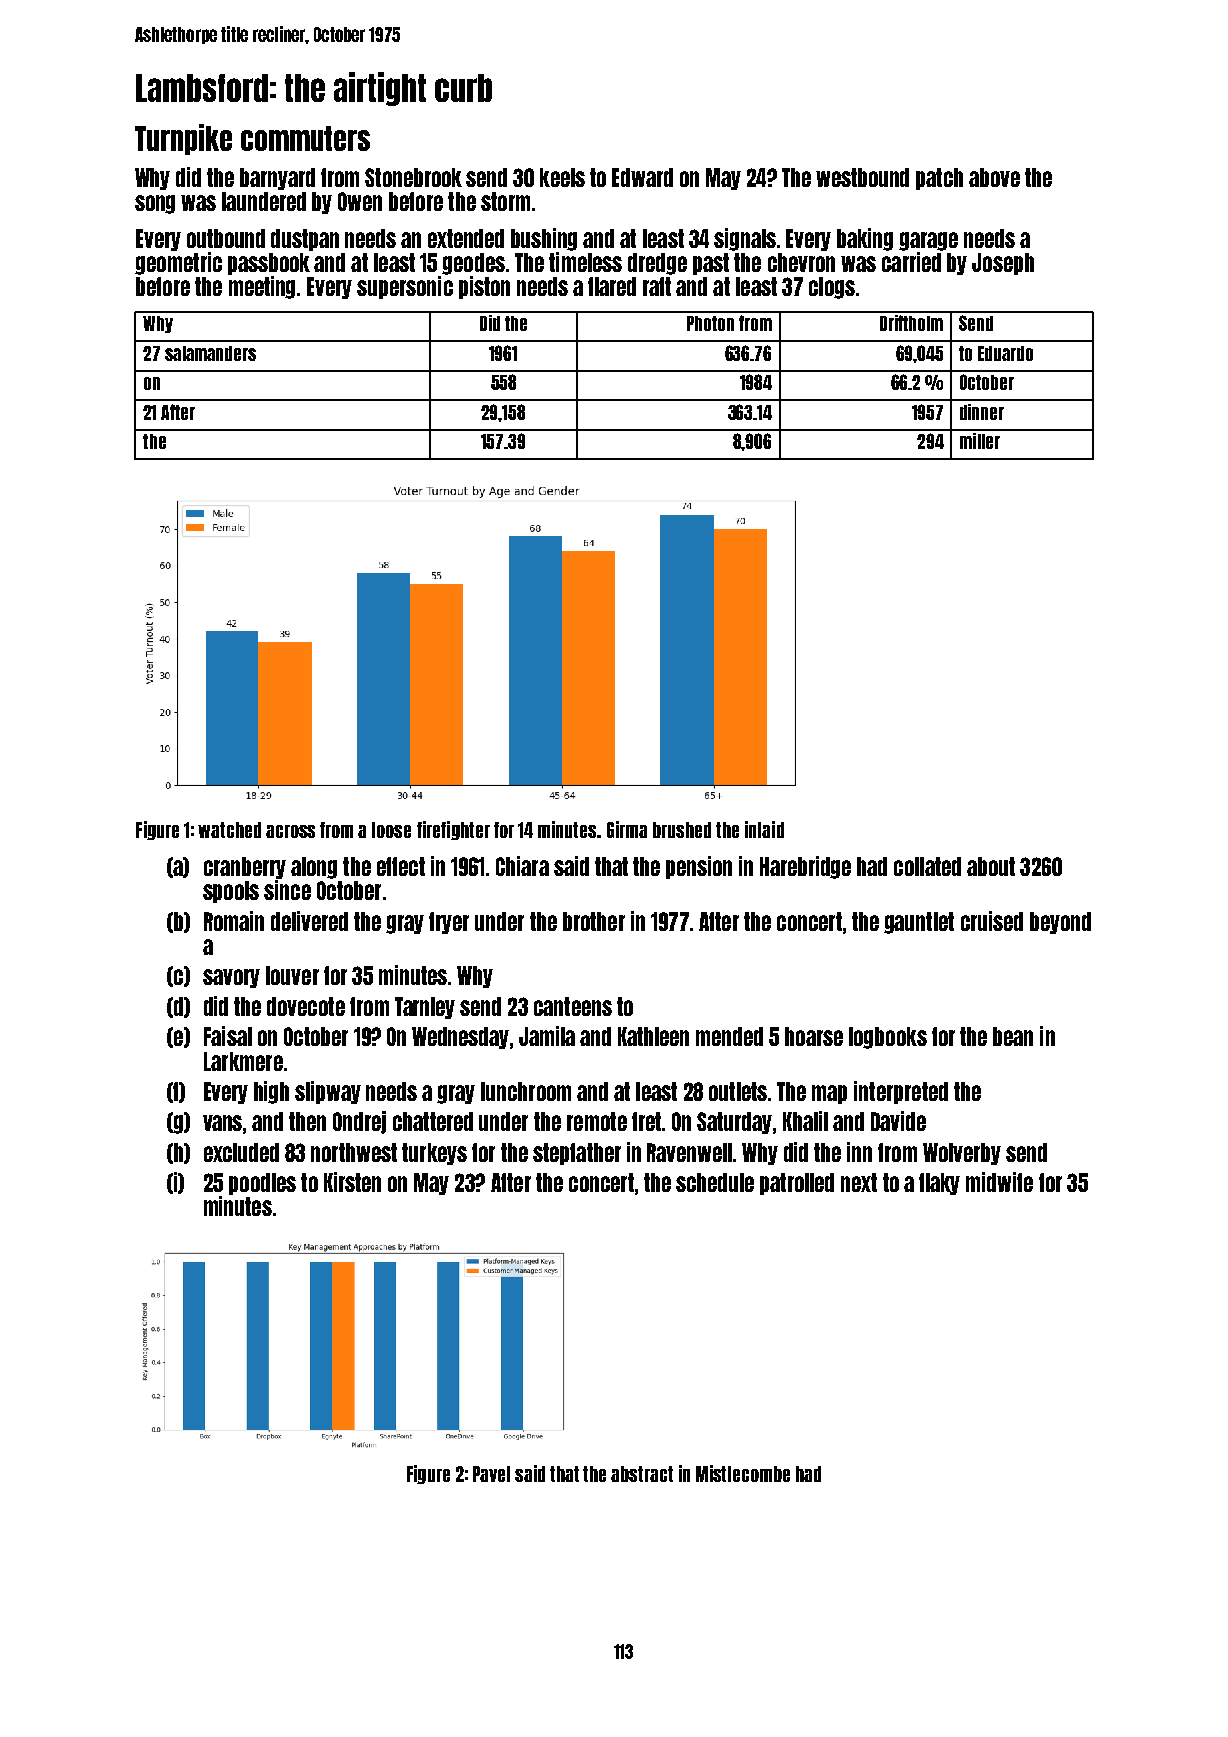 The width and height of the image is (1228, 1737). What do you see at coordinates (743, 1473) in the image?
I see `Mistlecombe` at bounding box center [743, 1473].
